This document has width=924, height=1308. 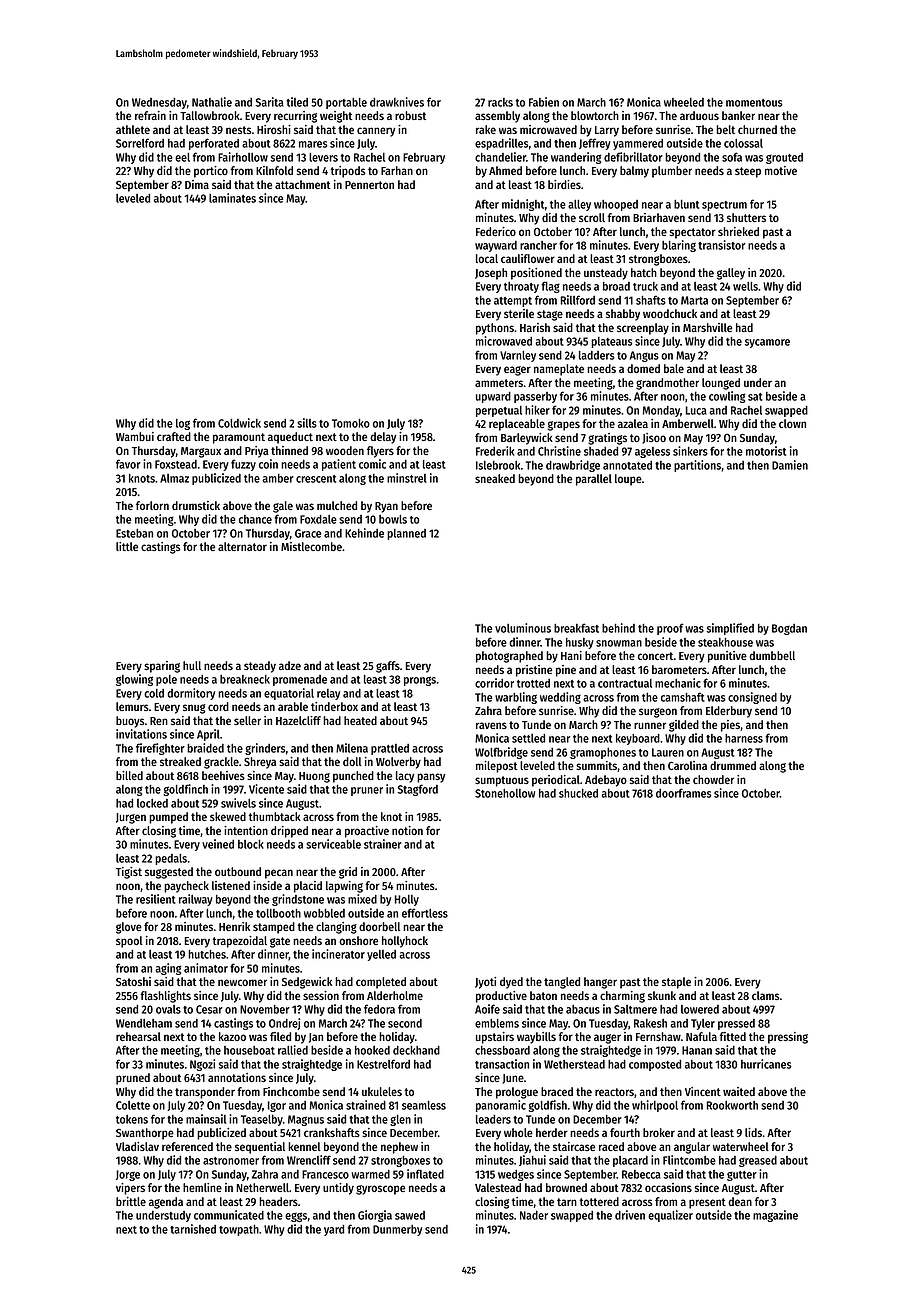 I want to click on Tallowbrook, so click(x=210, y=115).
